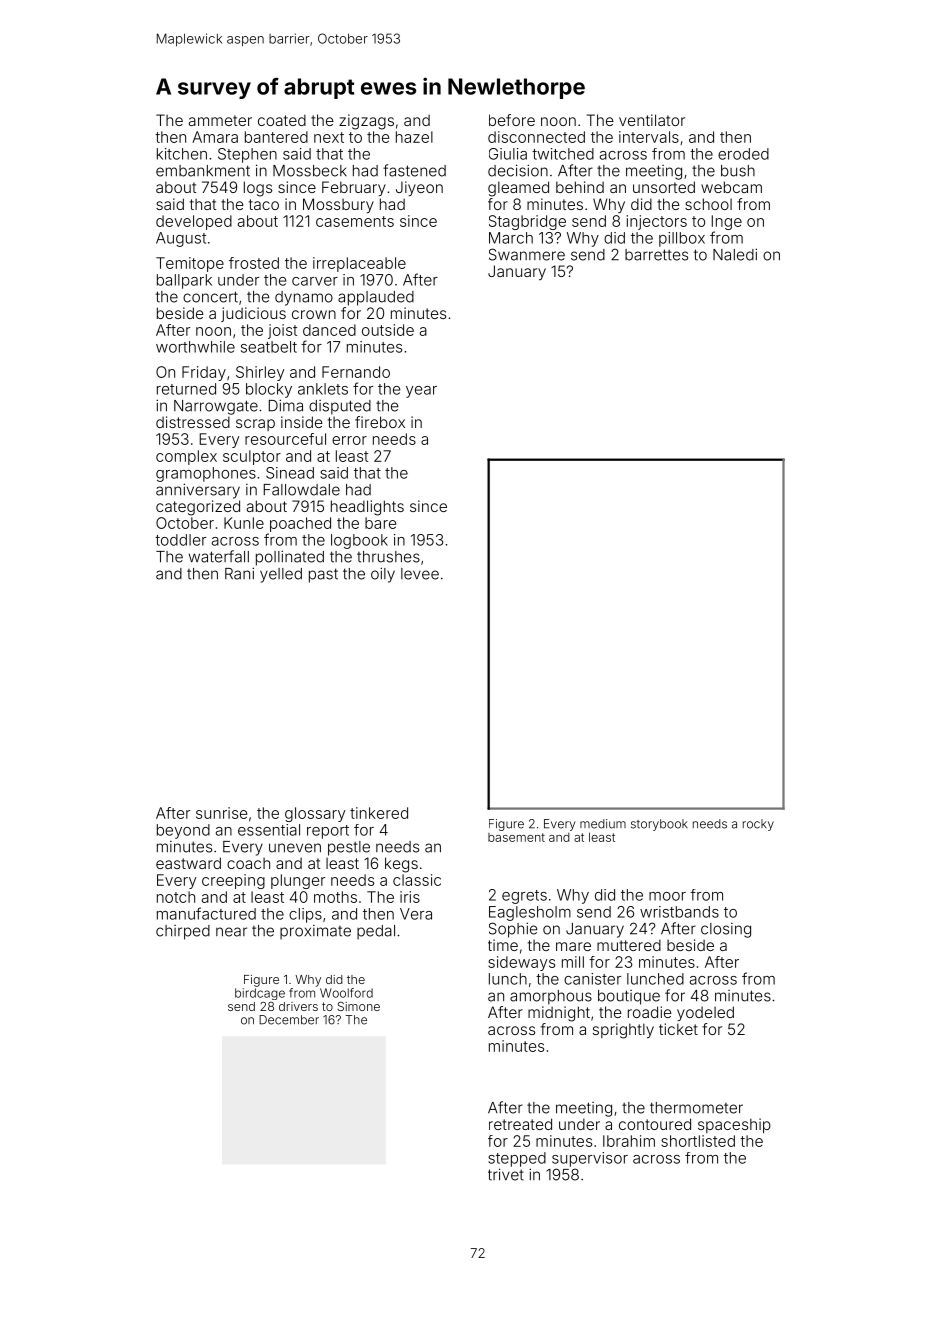 Image resolution: width=940 pixels, height=1334 pixels. Describe the element at coordinates (182, 154) in the screenshot. I see `kitchen` at that location.
